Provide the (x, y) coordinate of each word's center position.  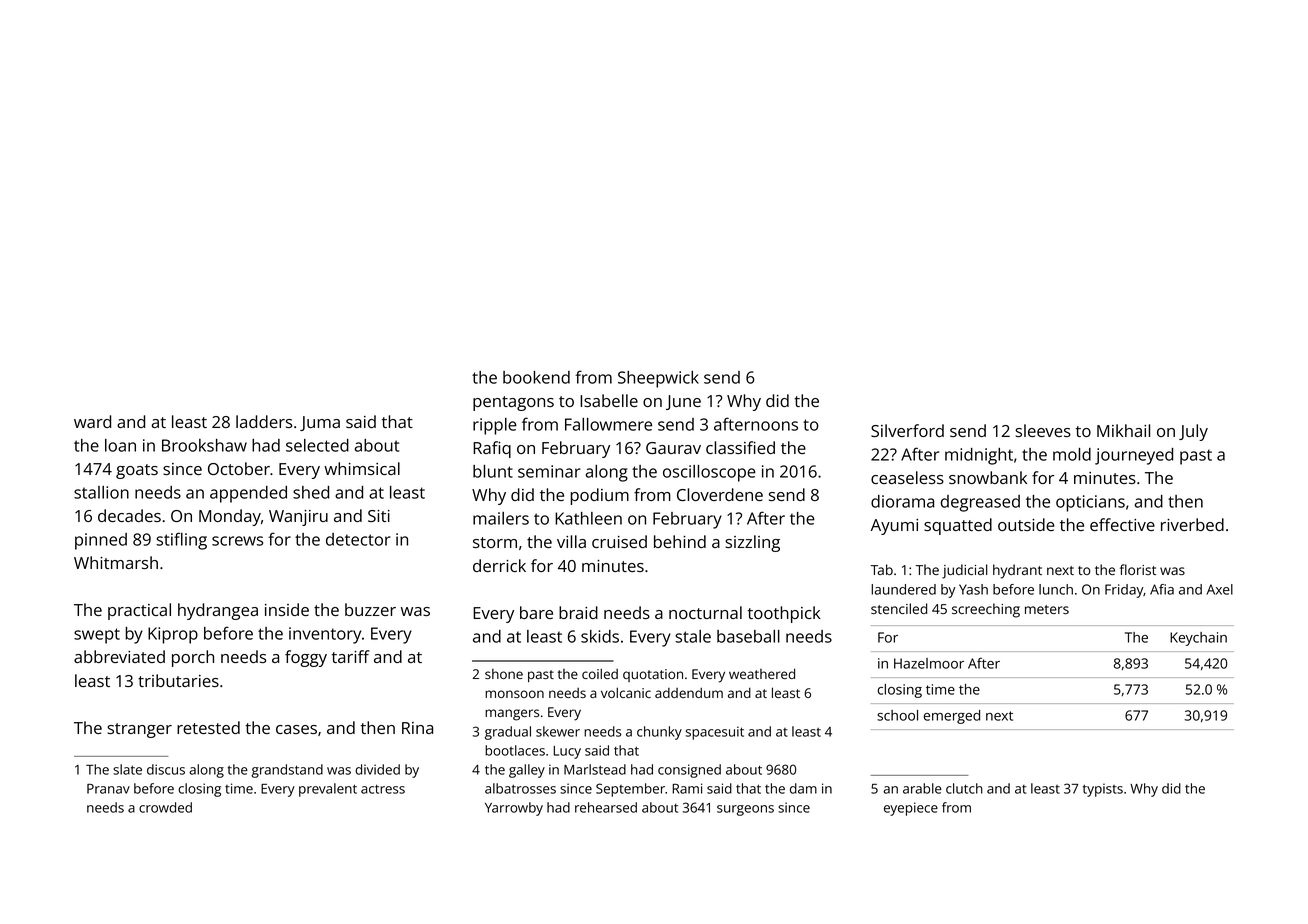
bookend (536, 377)
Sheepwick (658, 379)
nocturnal (705, 612)
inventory (325, 635)
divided (377, 769)
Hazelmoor (929, 663)
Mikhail (1123, 430)
